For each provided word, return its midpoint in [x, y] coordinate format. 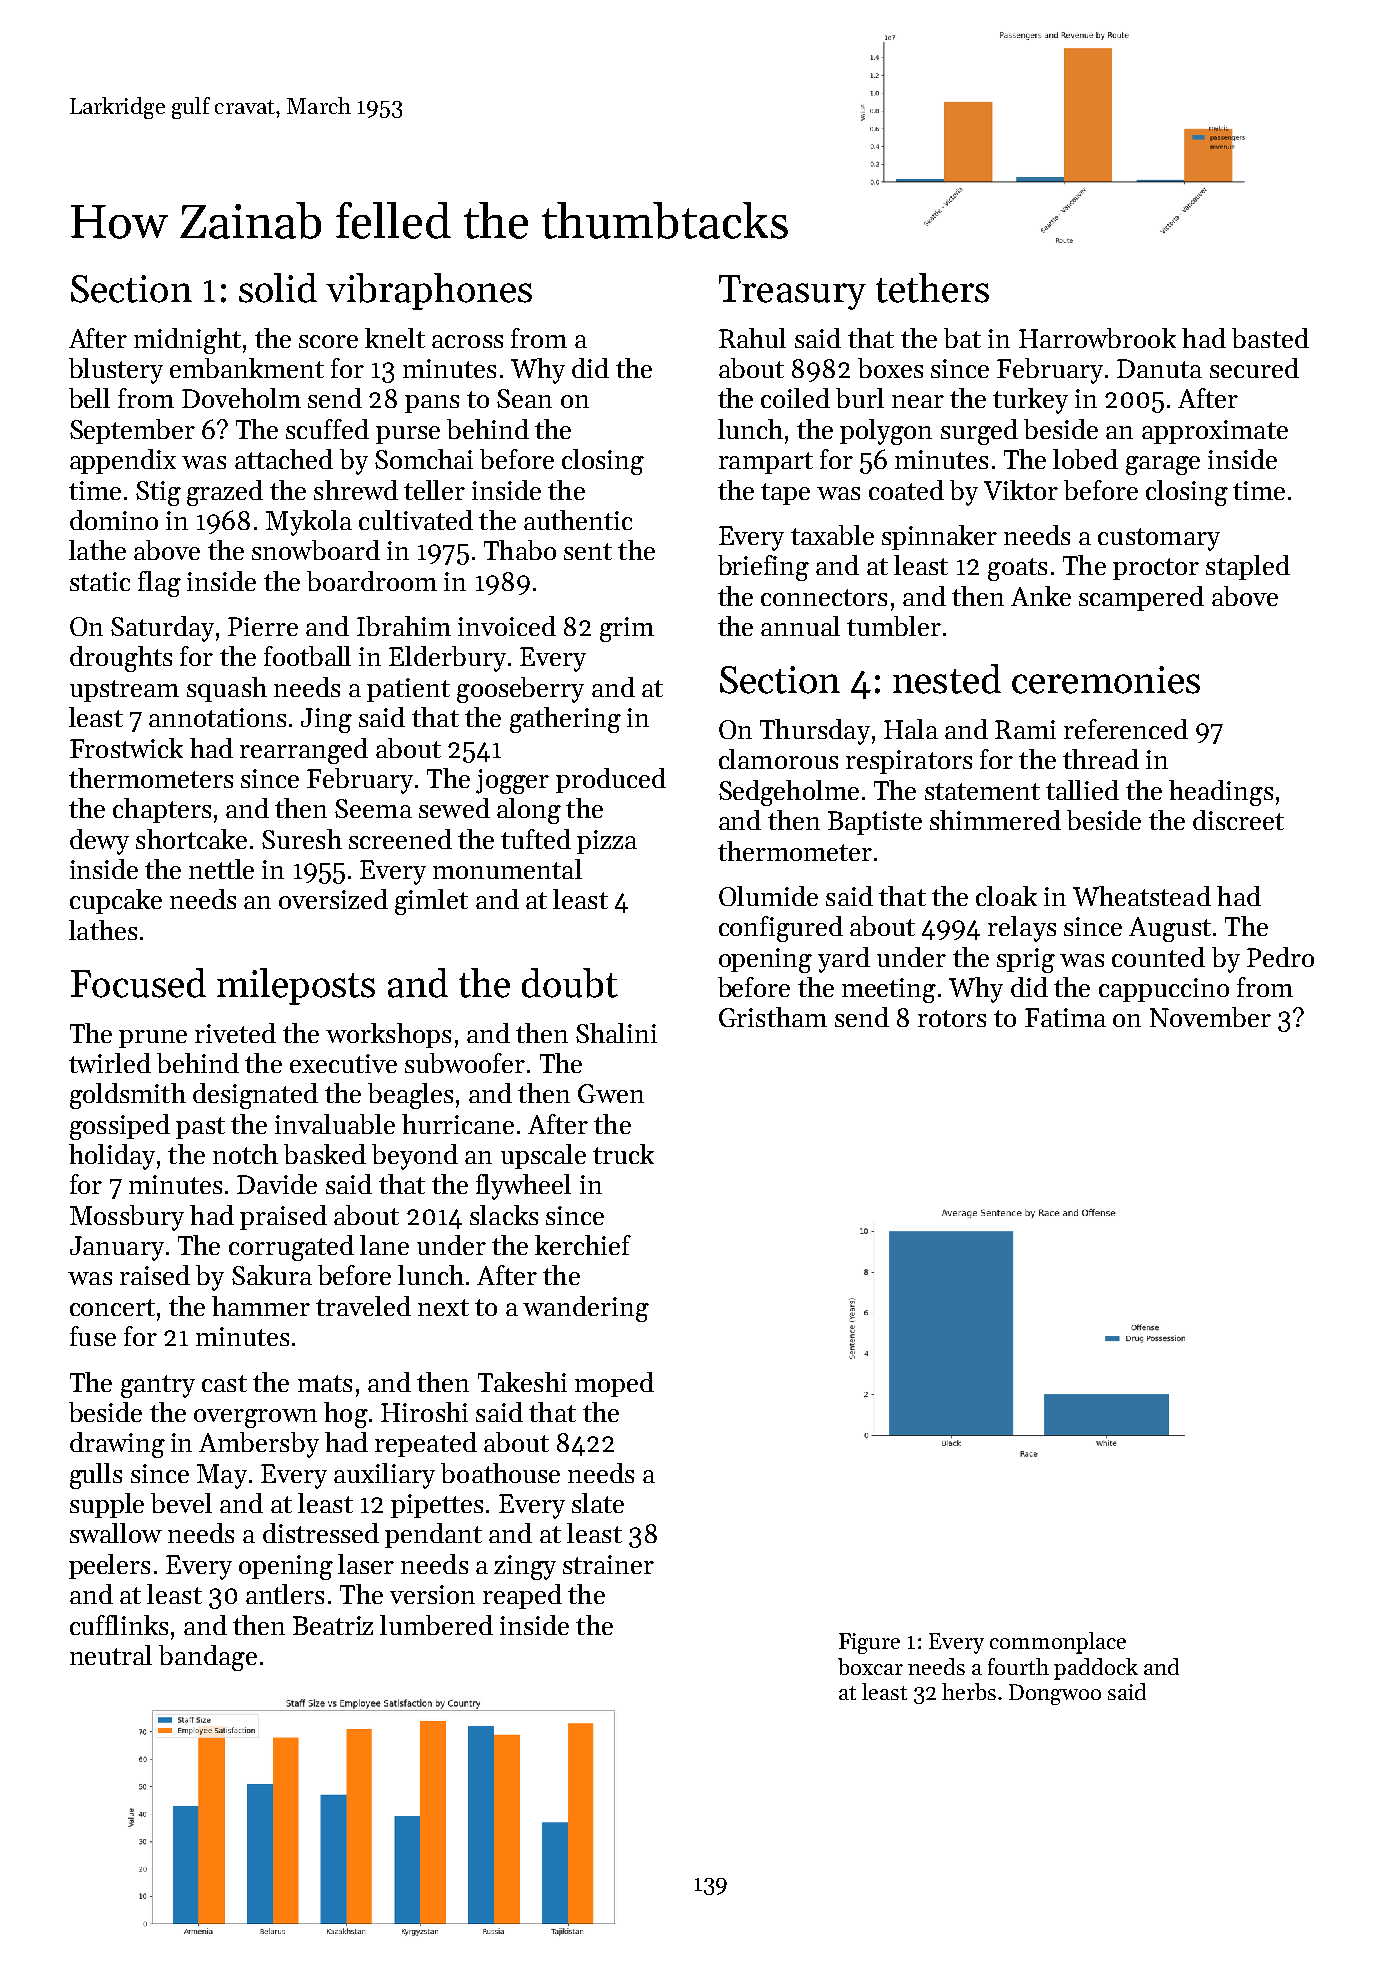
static [100, 581]
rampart [766, 463]
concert [112, 1307]
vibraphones [429, 291]
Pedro [1280, 957]
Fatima [1065, 1017]
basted [1270, 338]
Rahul [752, 338]
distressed [321, 1533]
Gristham [773, 1017]
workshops [388, 1035]
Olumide [768, 896]
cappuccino [1164, 990]
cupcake [116, 901]
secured [1254, 368]
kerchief [583, 1245]
